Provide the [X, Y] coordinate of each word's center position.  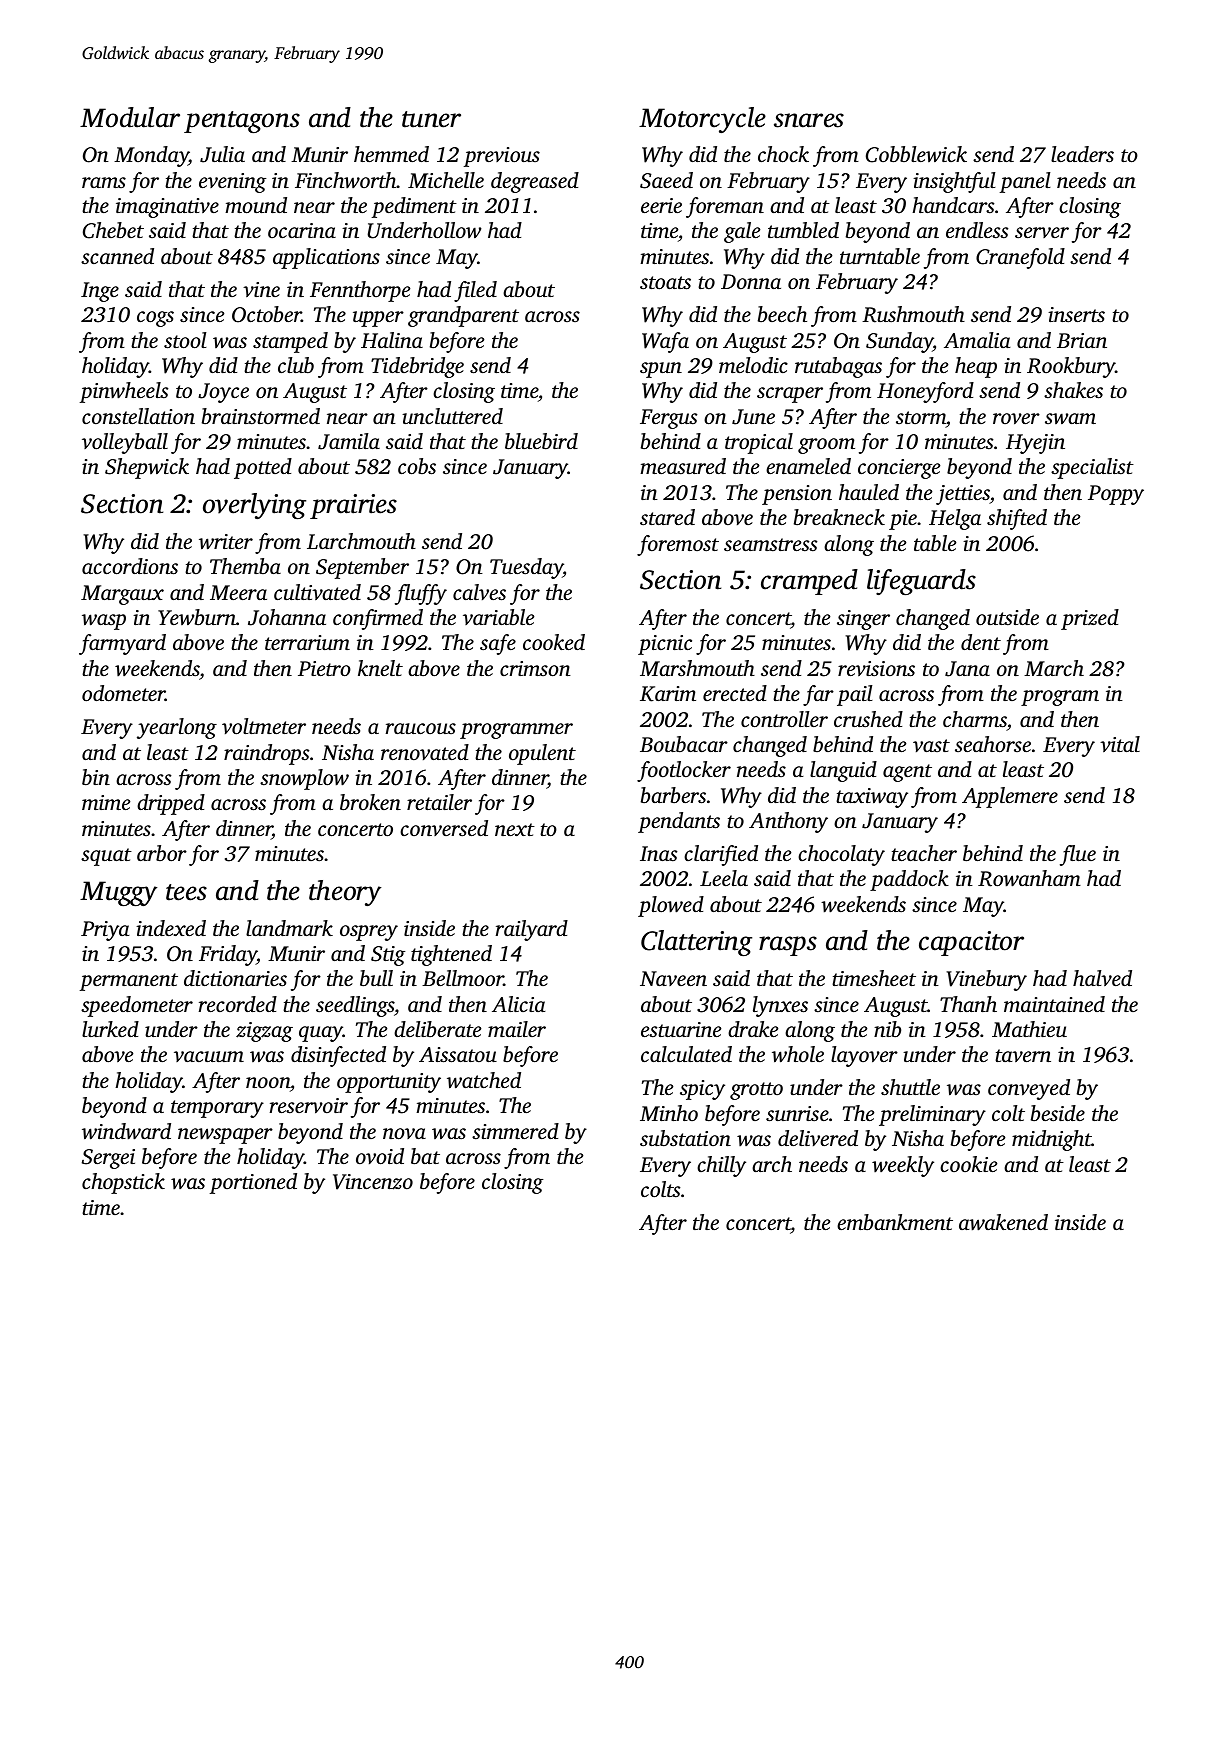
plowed [671, 906]
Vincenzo [373, 1182]
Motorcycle [702, 120]
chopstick [123, 1183]
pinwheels [124, 392]
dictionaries [235, 978]
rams [104, 182]
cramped [809, 582]
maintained [1054, 1004]
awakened [1003, 1222]
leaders [1082, 154]
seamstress [770, 544]
